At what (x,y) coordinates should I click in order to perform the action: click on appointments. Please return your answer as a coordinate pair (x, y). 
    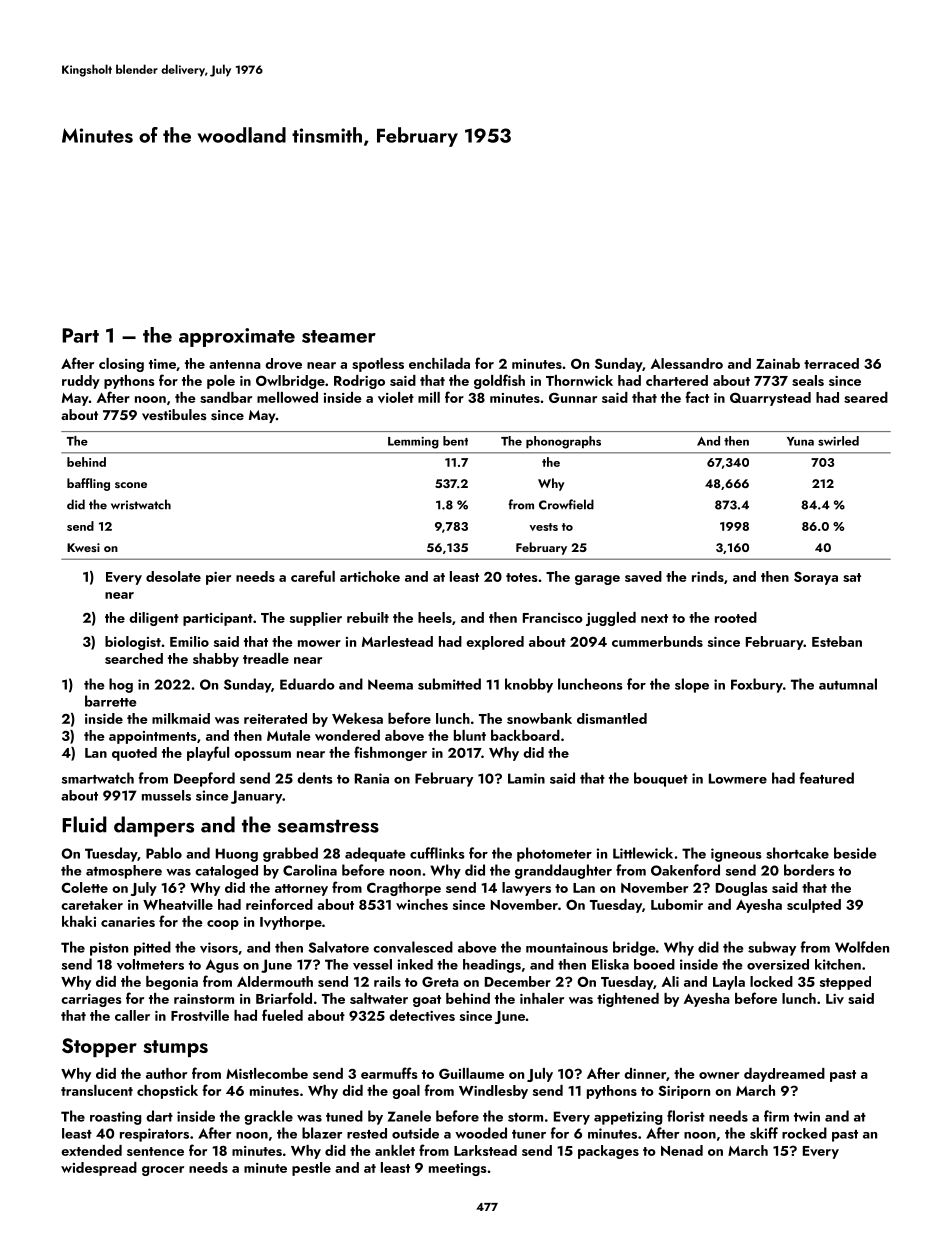
    Looking at the image, I should click on (152, 737).
